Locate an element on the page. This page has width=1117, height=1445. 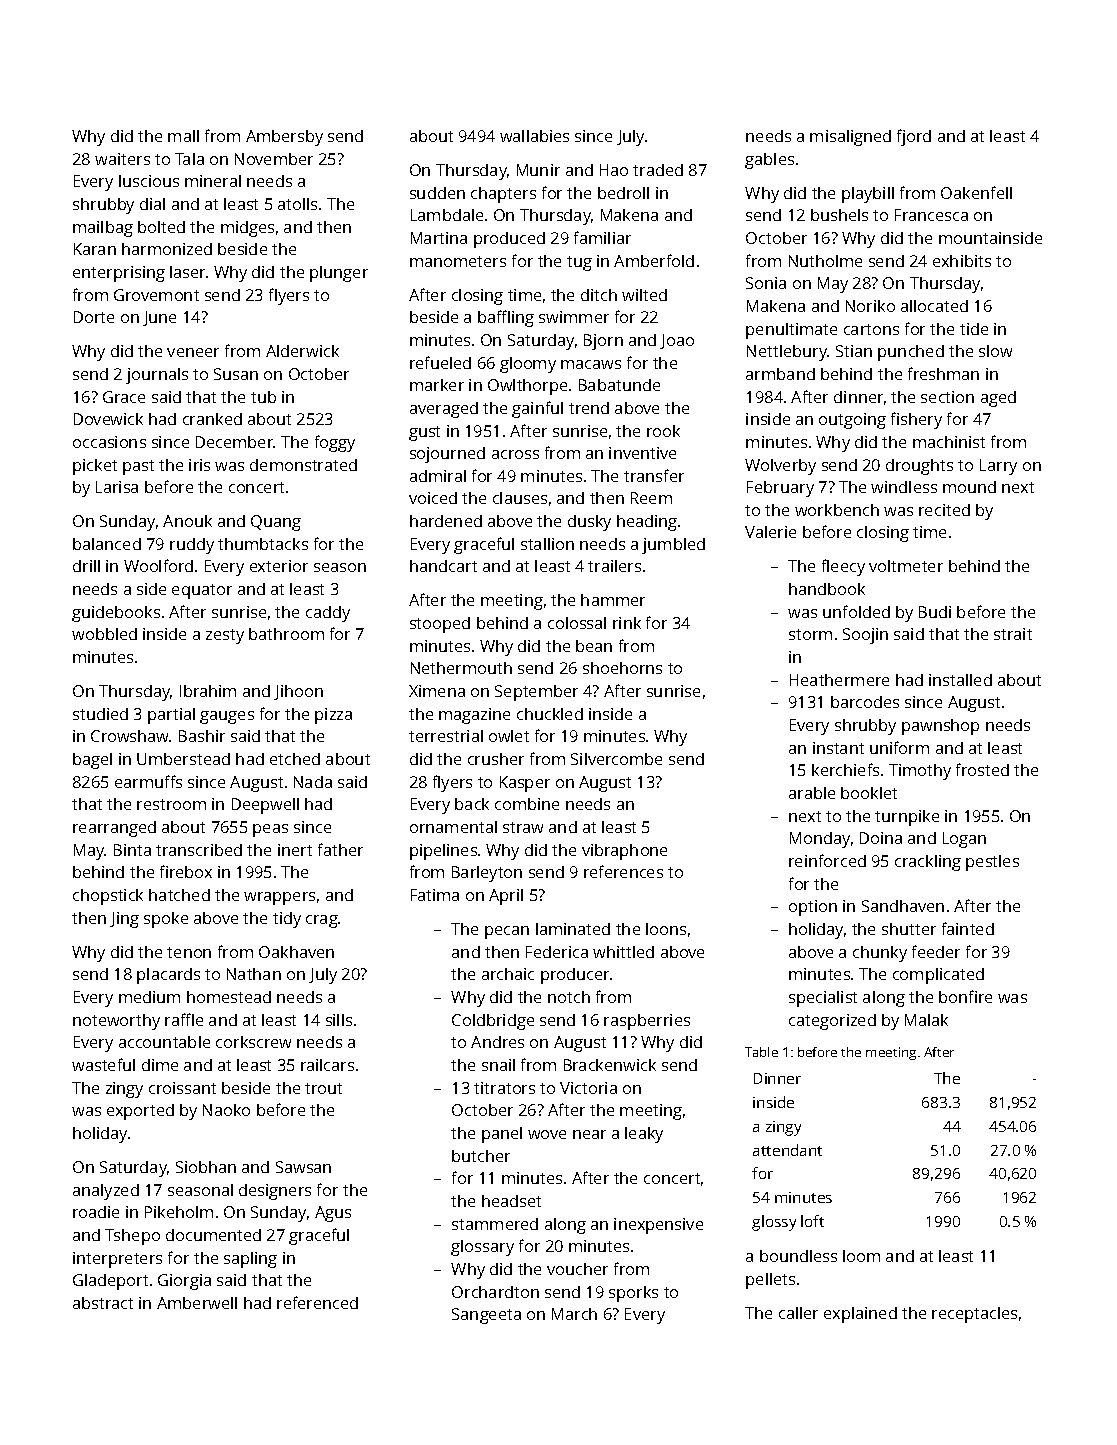
stallion is located at coordinates (547, 544).
